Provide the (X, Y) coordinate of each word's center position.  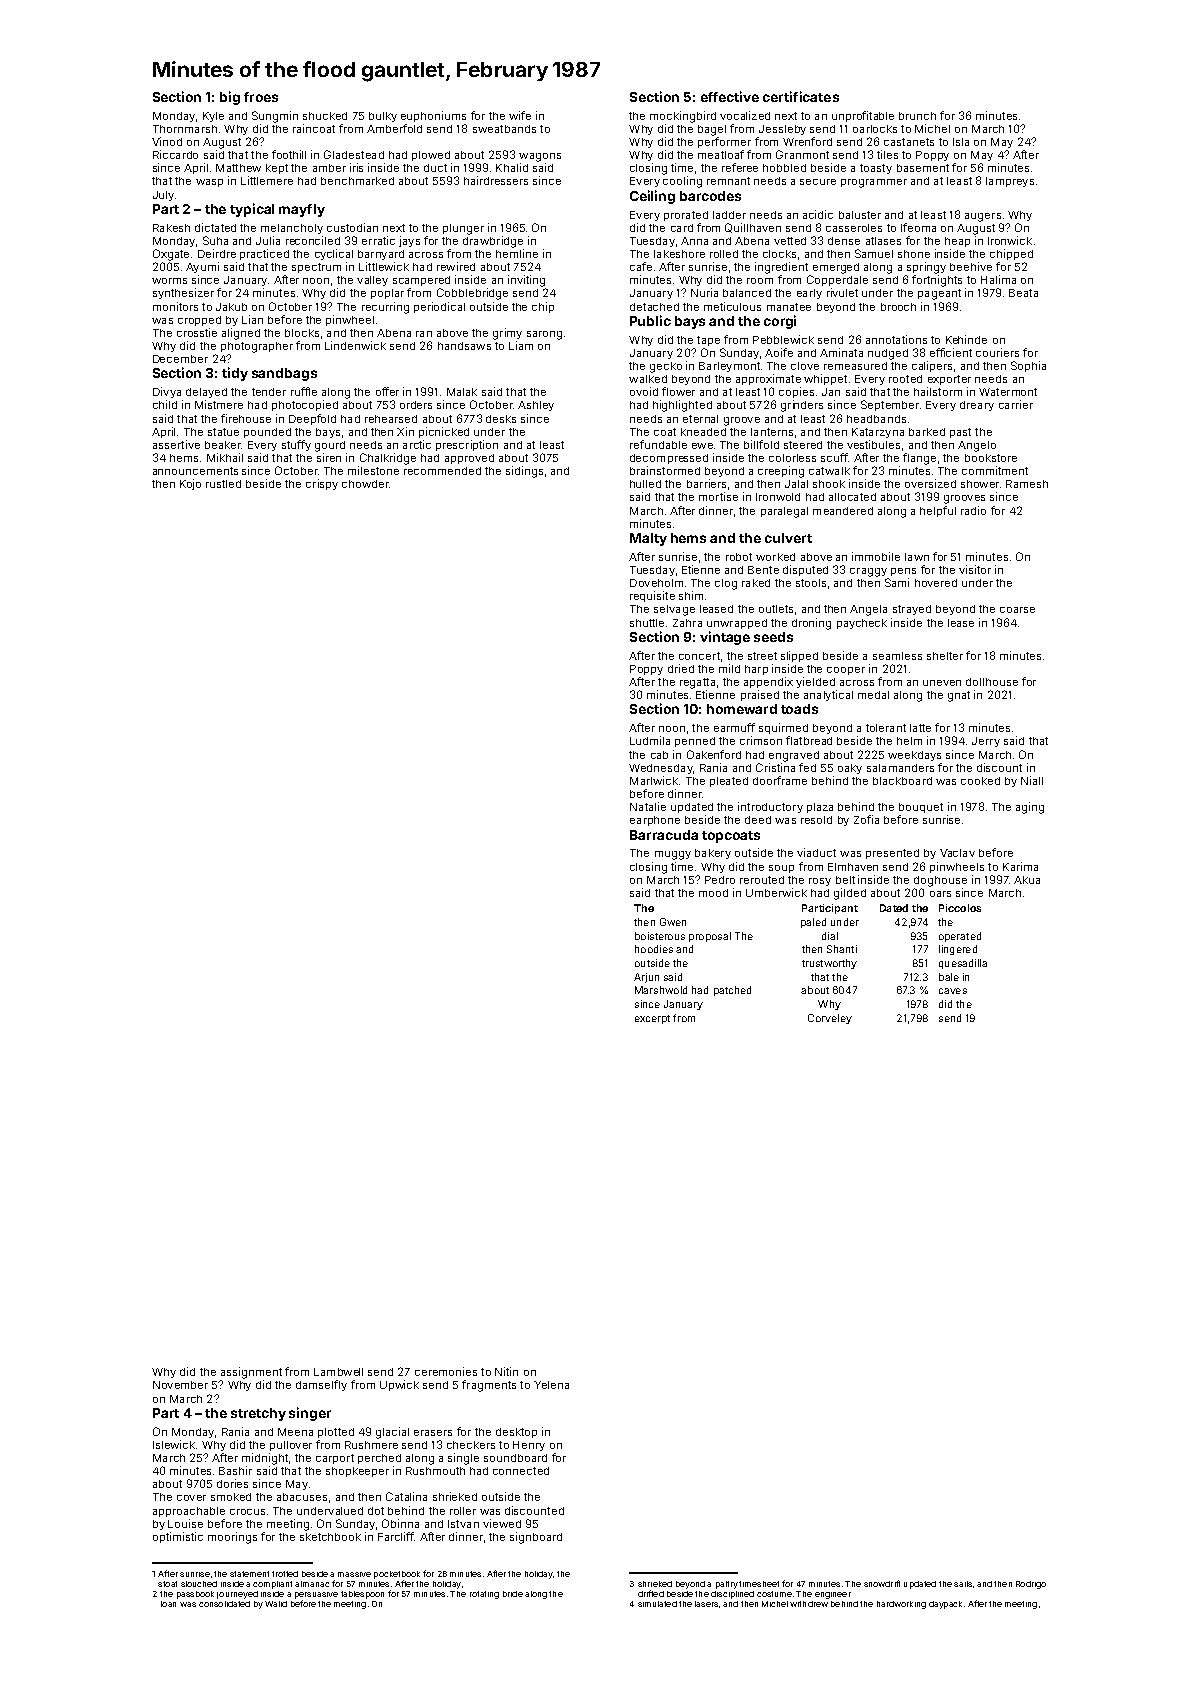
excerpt (652, 1019)
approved (469, 459)
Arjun (646, 978)
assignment (251, 1373)
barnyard (381, 255)
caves (953, 991)
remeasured (855, 366)
